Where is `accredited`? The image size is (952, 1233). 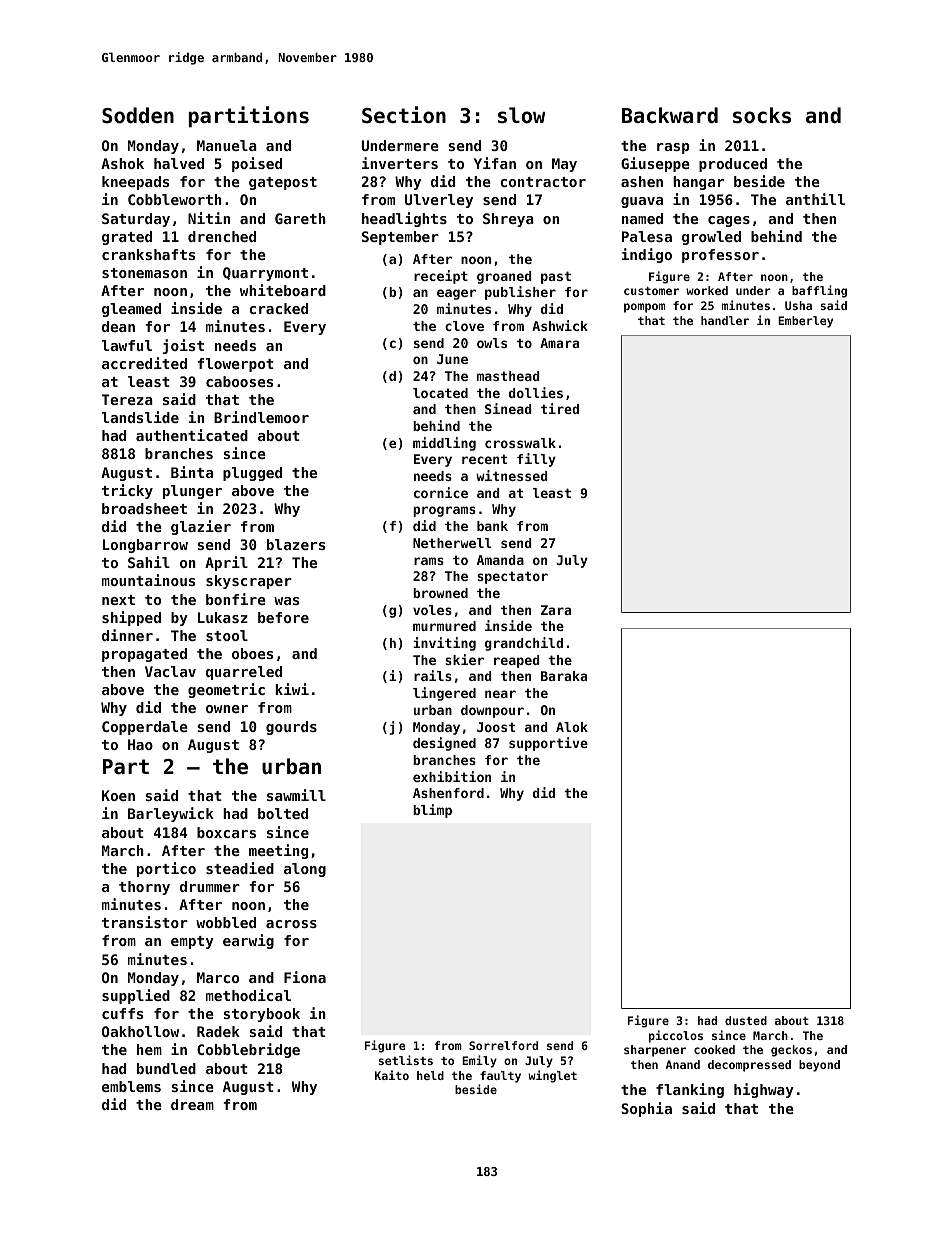 accredited is located at coordinates (144, 363).
